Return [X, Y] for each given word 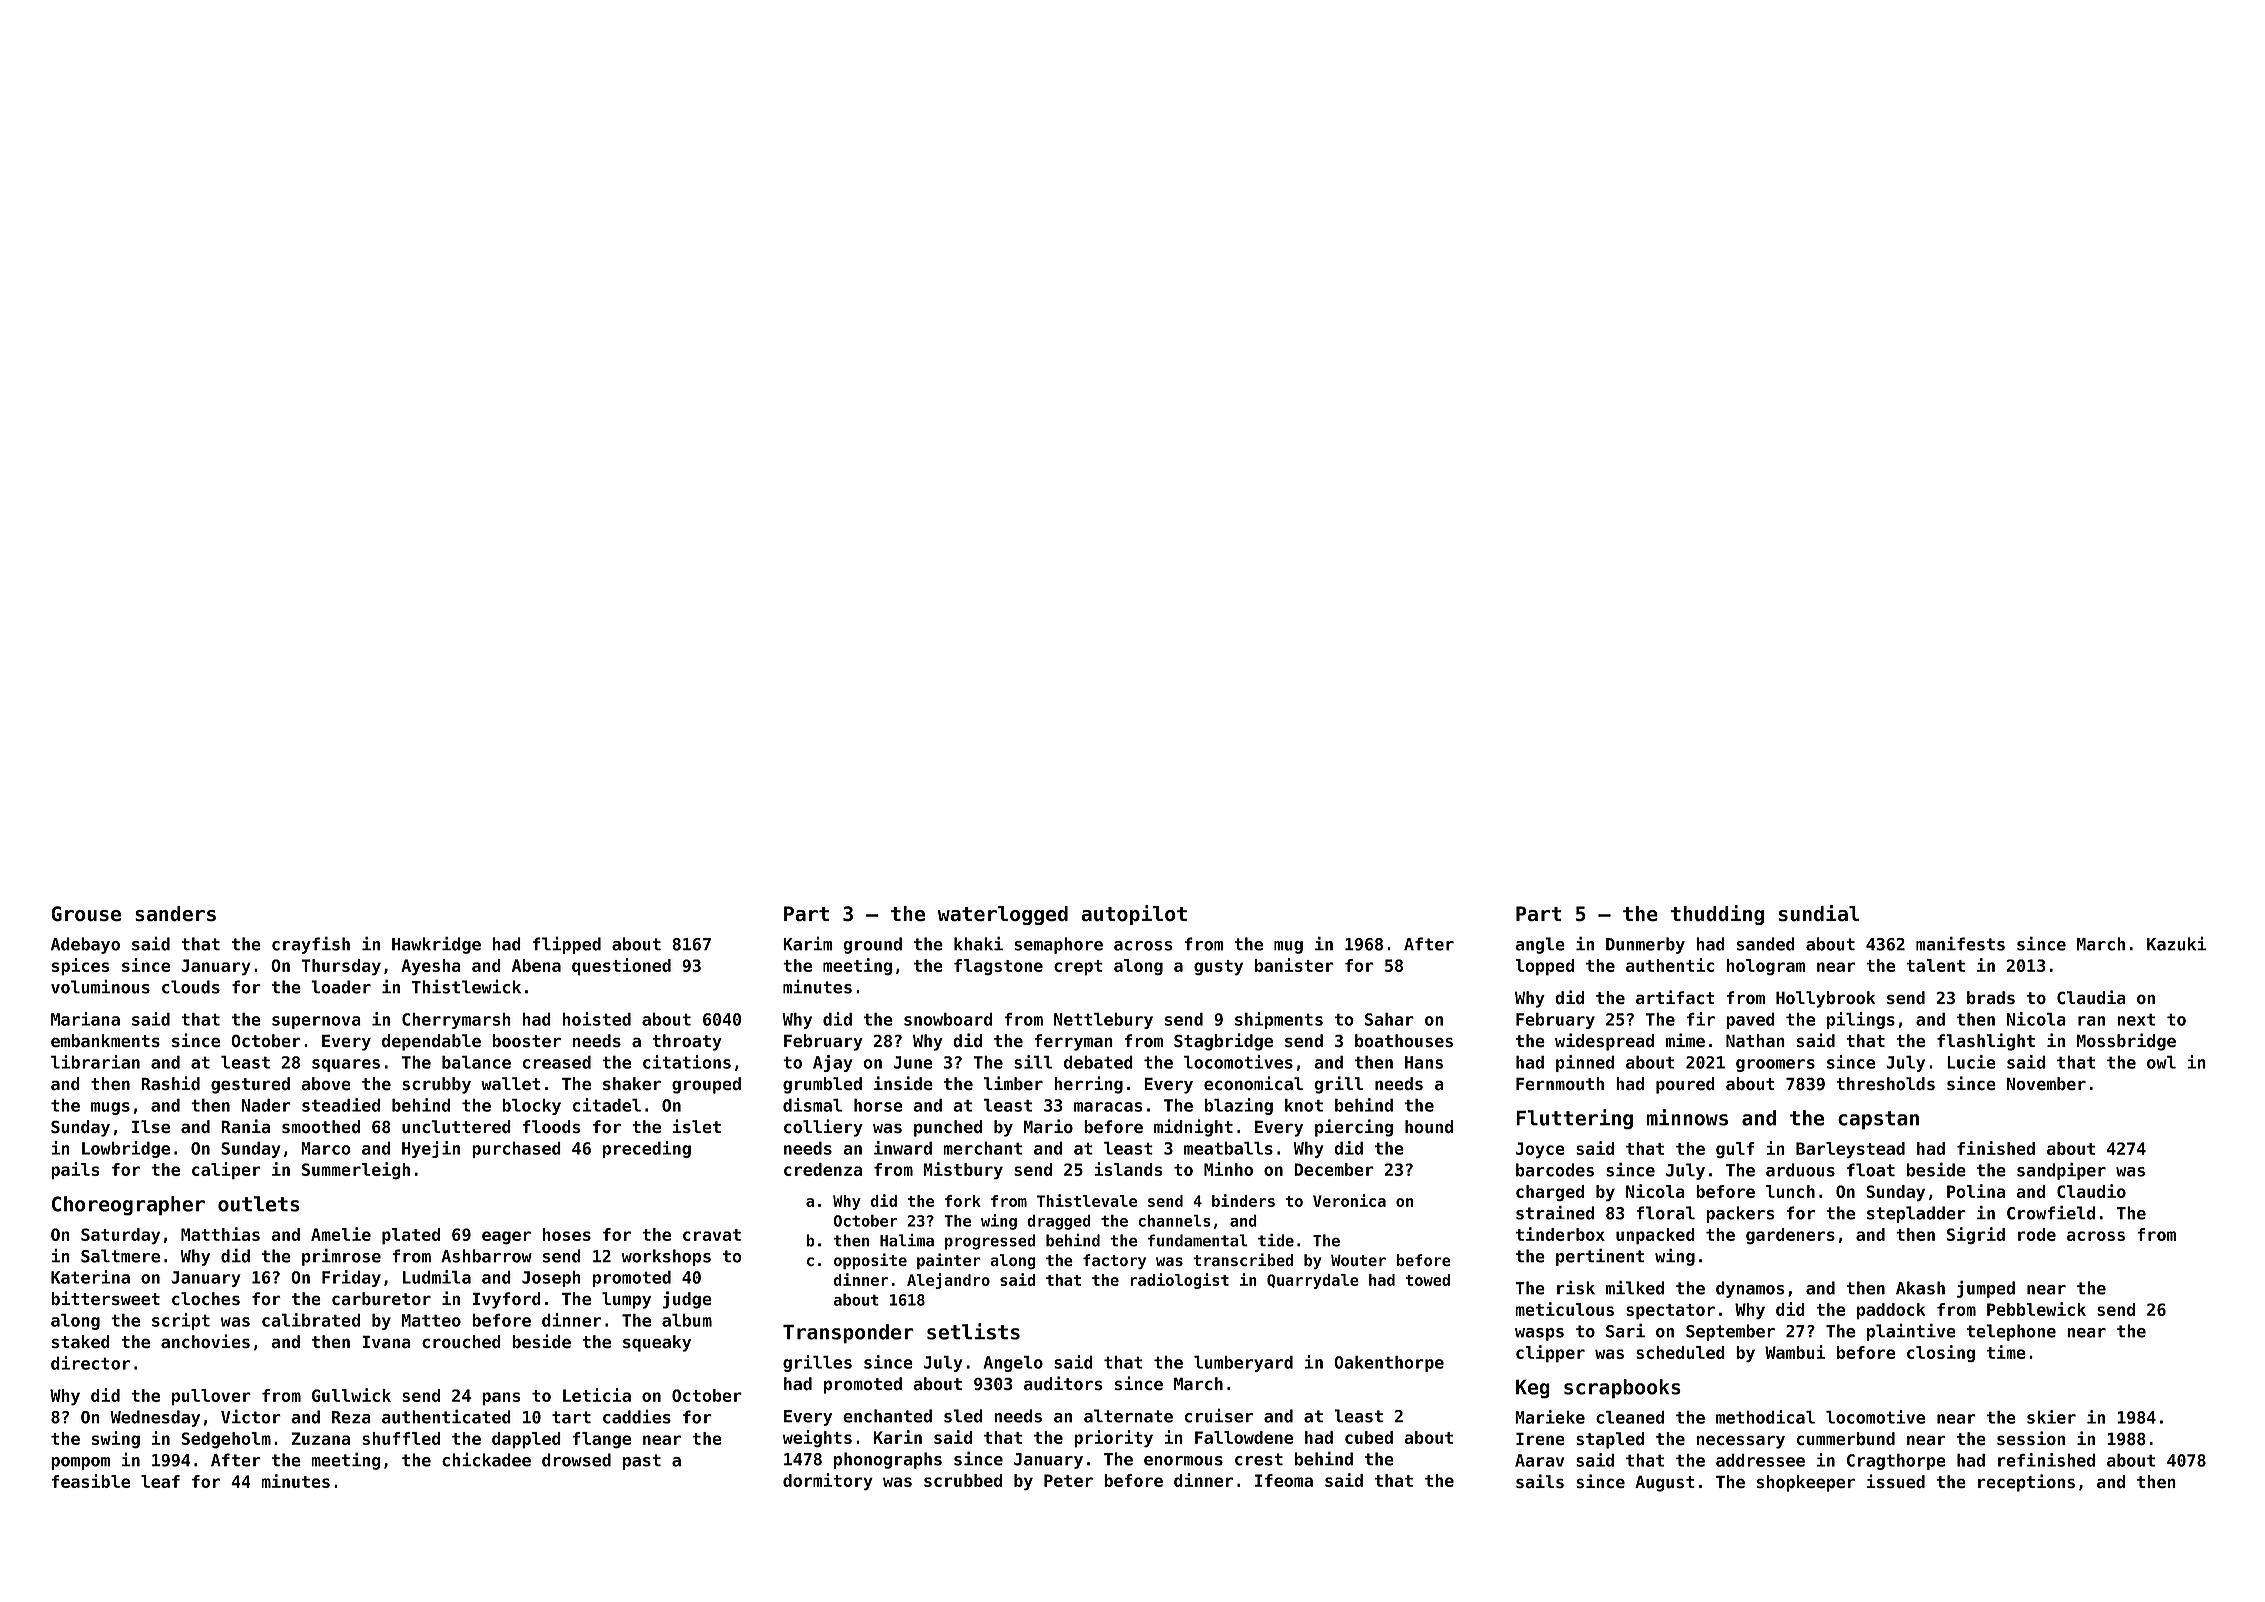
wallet [511, 1083]
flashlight [1986, 1042]
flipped [567, 945]
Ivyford [507, 1300]
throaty [687, 1042]
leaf [160, 1481]
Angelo [1013, 1363]
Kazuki [2176, 943]
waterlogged [1003, 915]
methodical [1765, 1417]
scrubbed [963, 1480]
